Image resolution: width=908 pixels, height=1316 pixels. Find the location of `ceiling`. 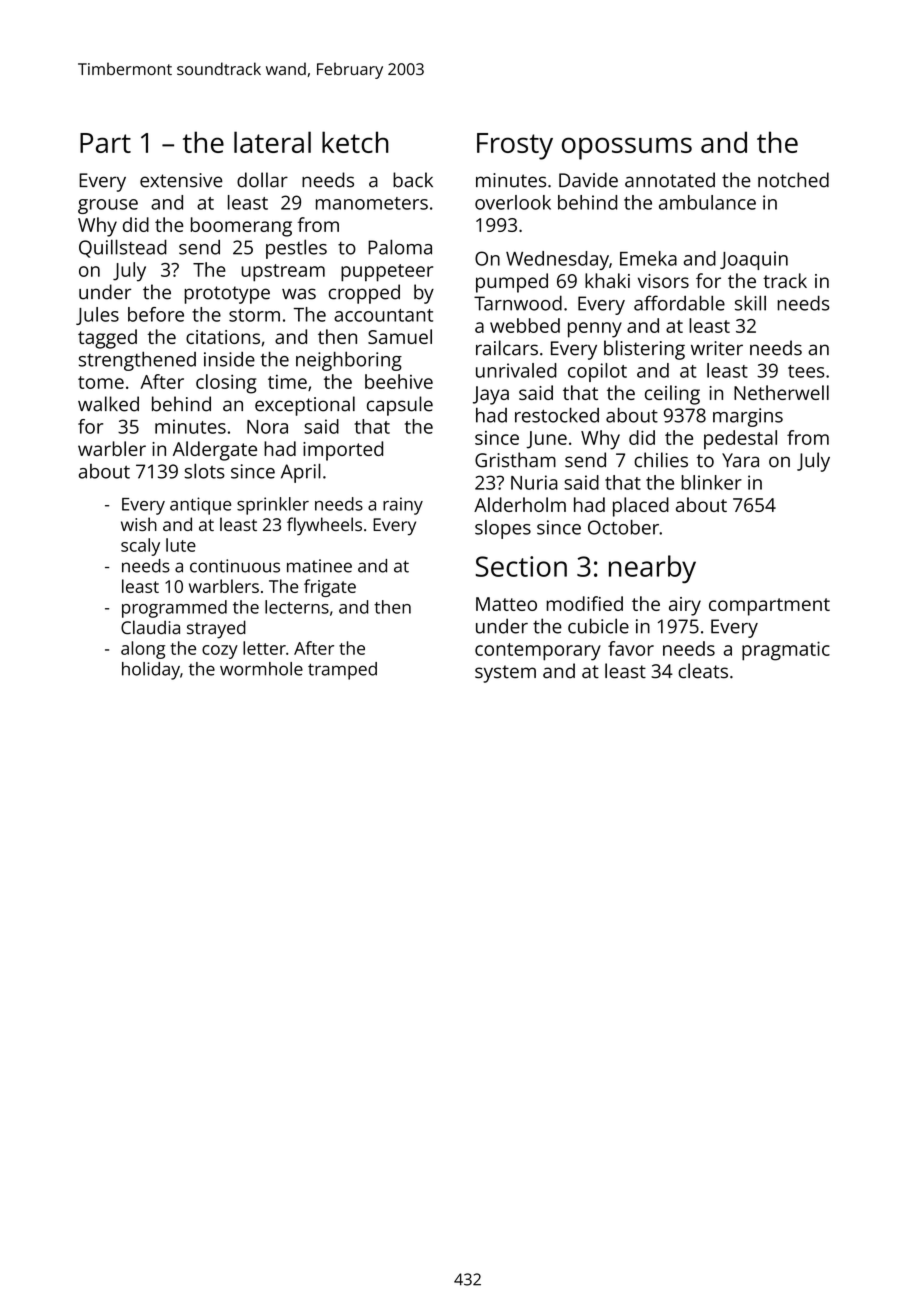

ceiling is located at coordinates (672, 395).
